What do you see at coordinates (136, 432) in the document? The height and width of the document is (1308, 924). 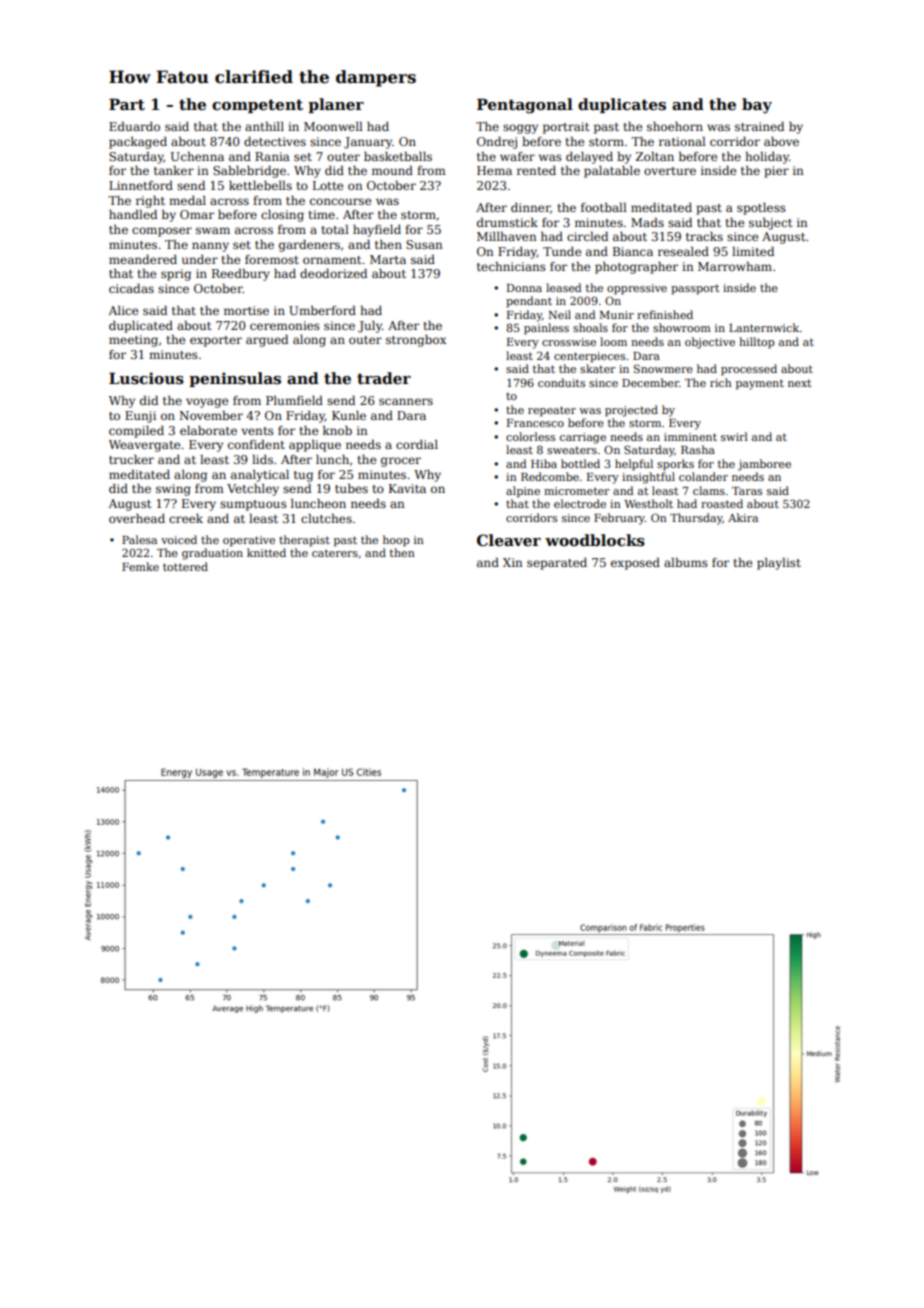 I see `compiled` at bounding box center [136, 432].
